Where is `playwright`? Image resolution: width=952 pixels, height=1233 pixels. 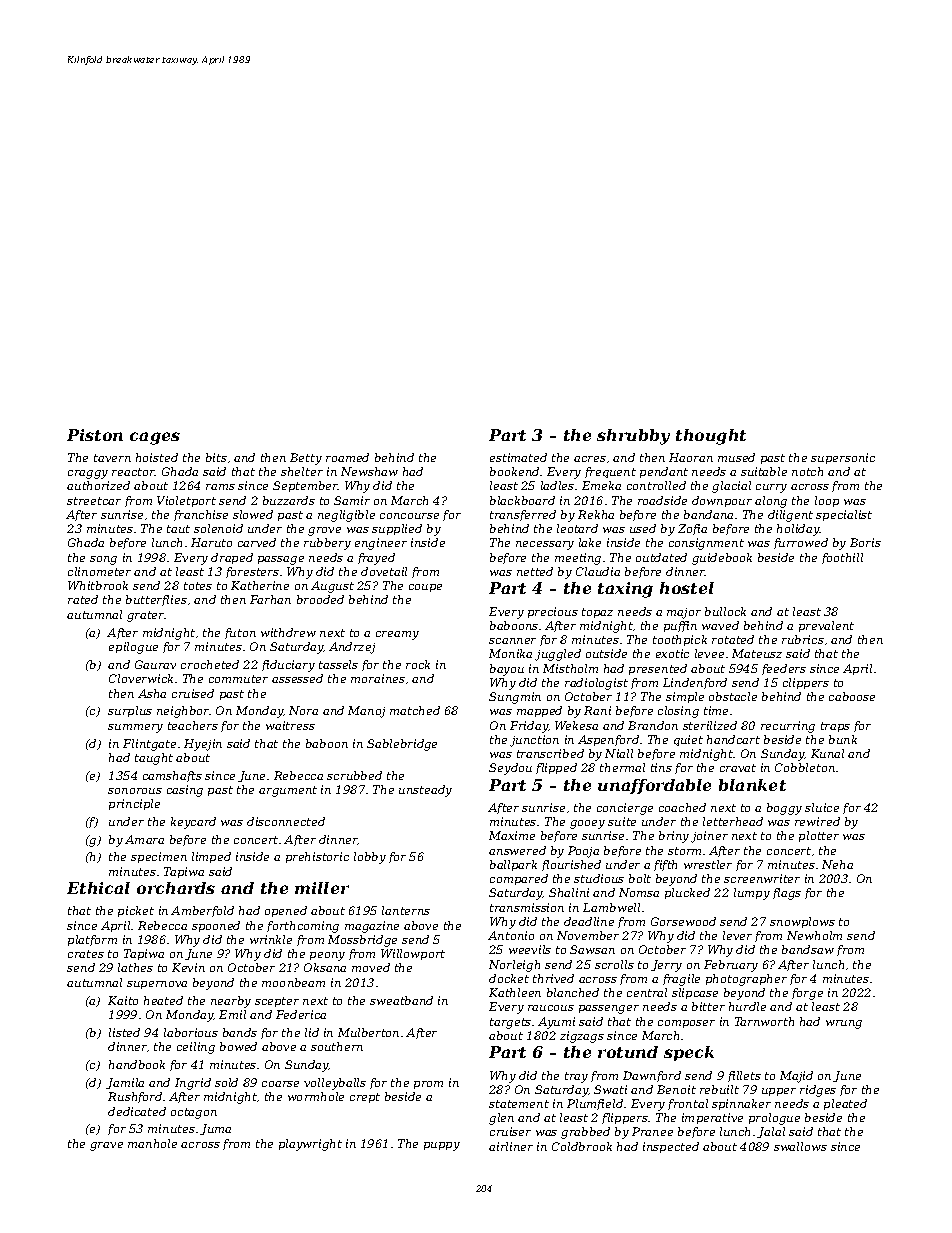
playwright is located at coordinates (310, 1145).
